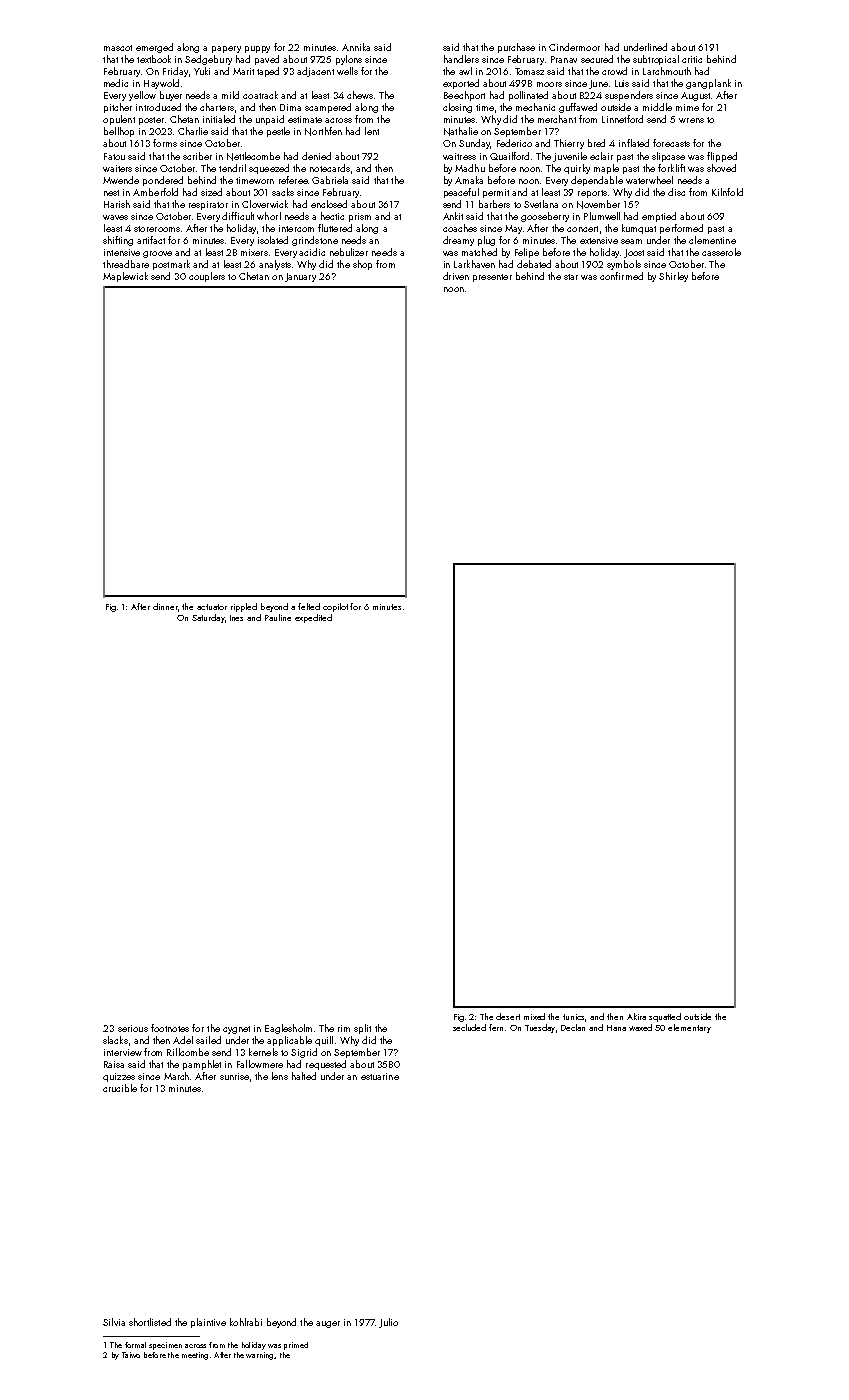 The height and width of the screenshot is (1400, 849). What do you see at coordinates (313, 618) in the screenshot?
I see `expedited` at bounding box center [313, 618].
